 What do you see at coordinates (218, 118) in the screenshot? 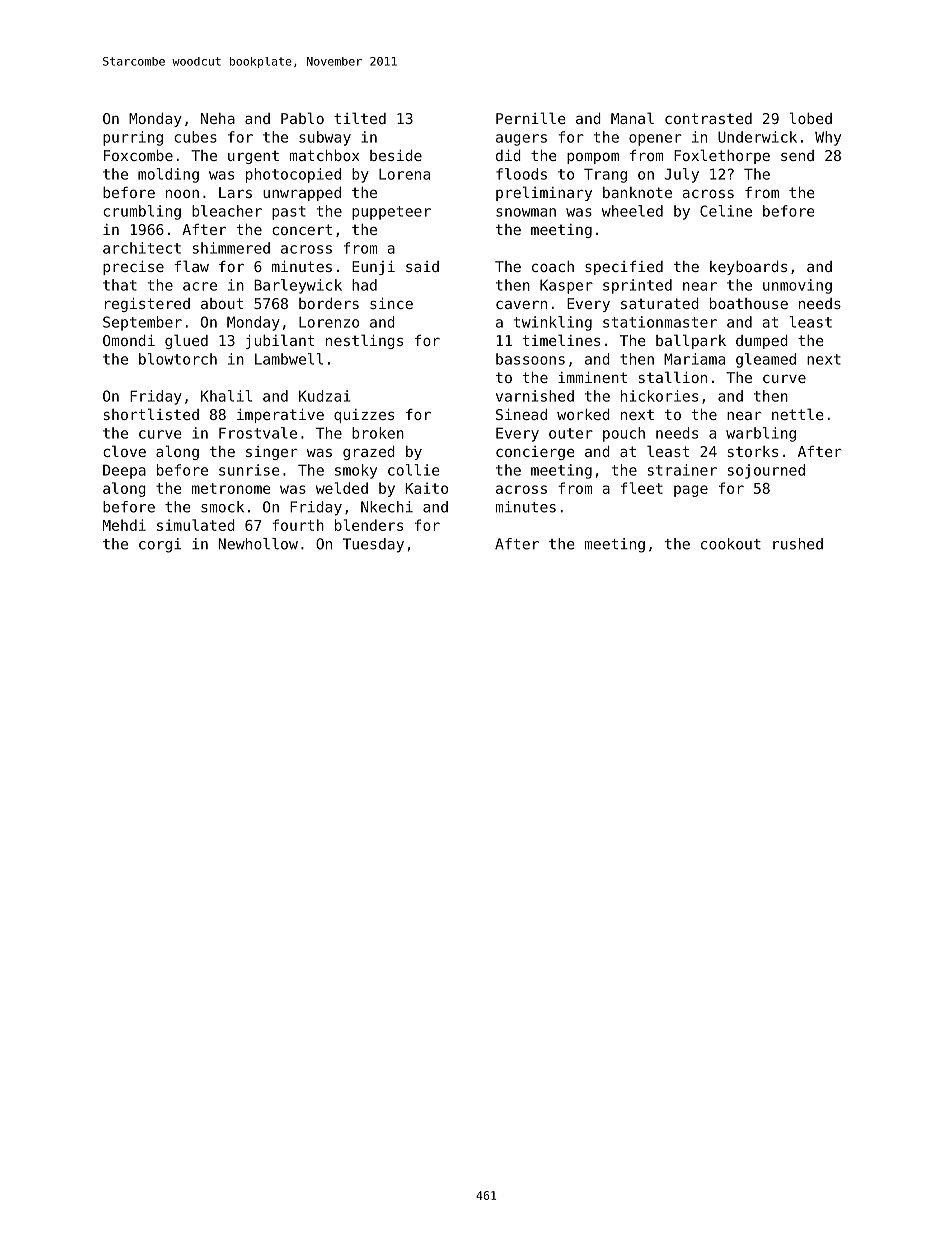
I see `Neha` at bounding box center [218, 118].
